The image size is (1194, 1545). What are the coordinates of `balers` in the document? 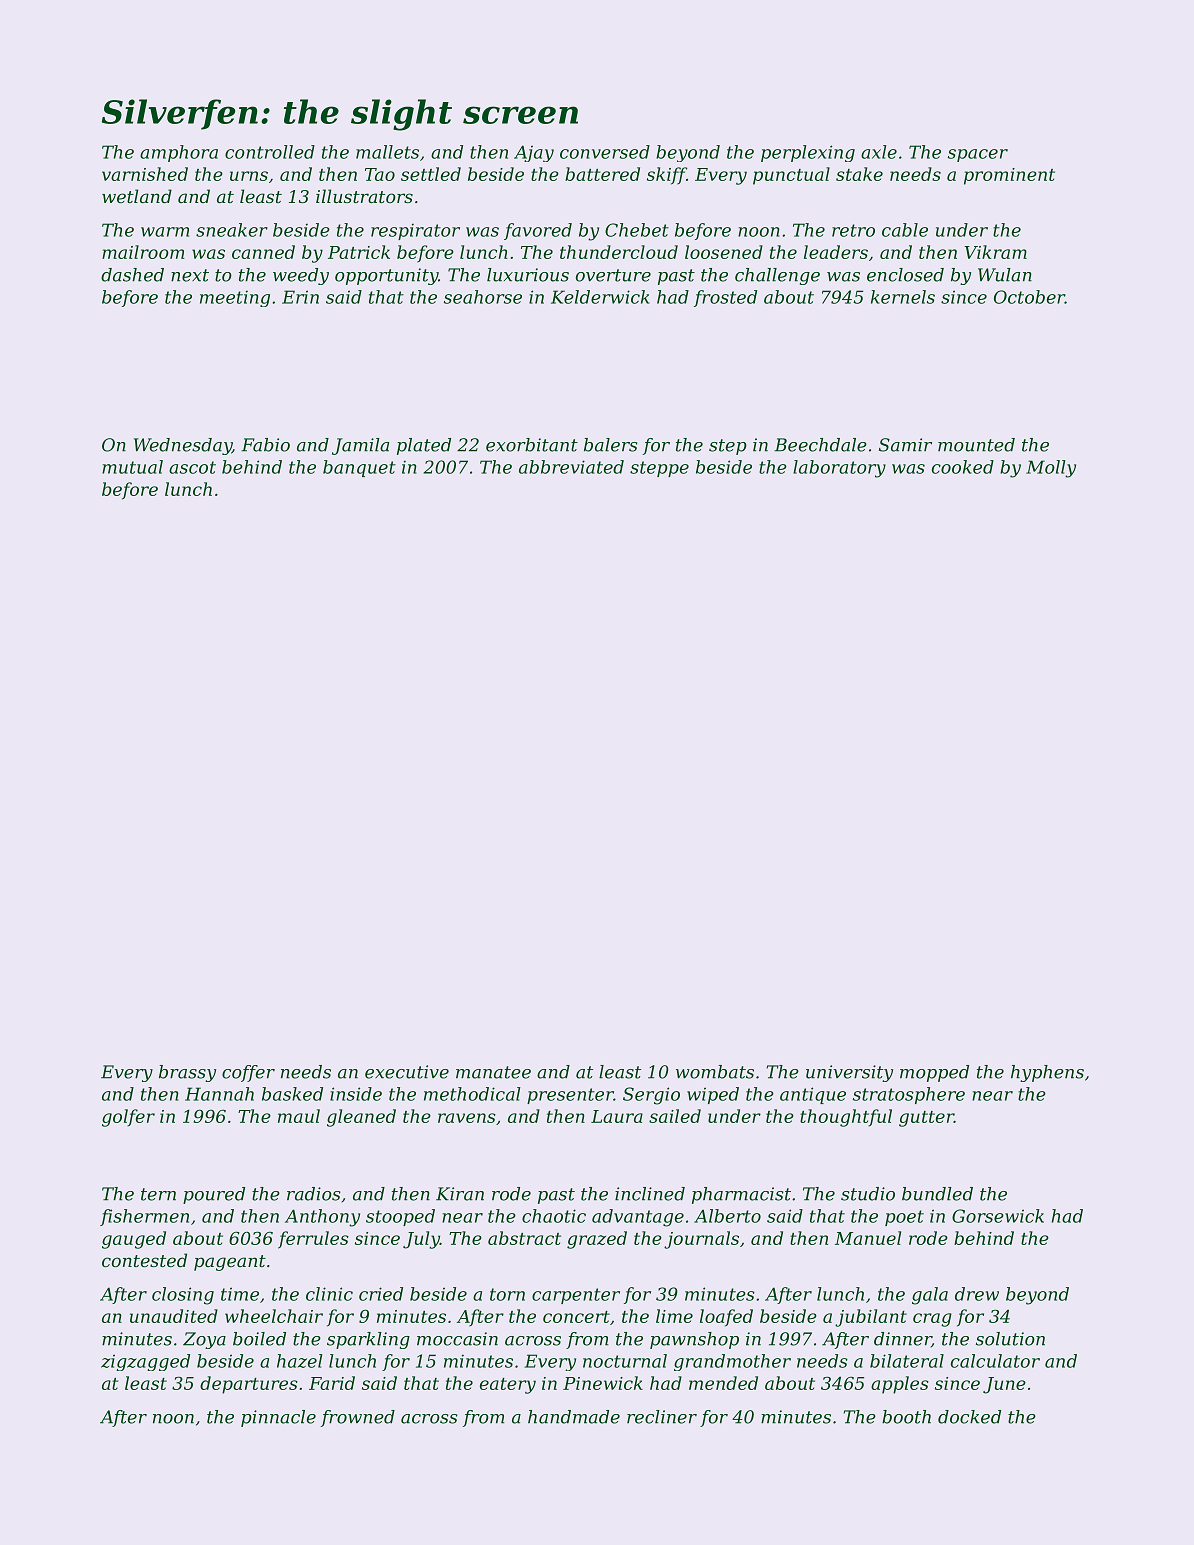 It's located at (610, 445).
